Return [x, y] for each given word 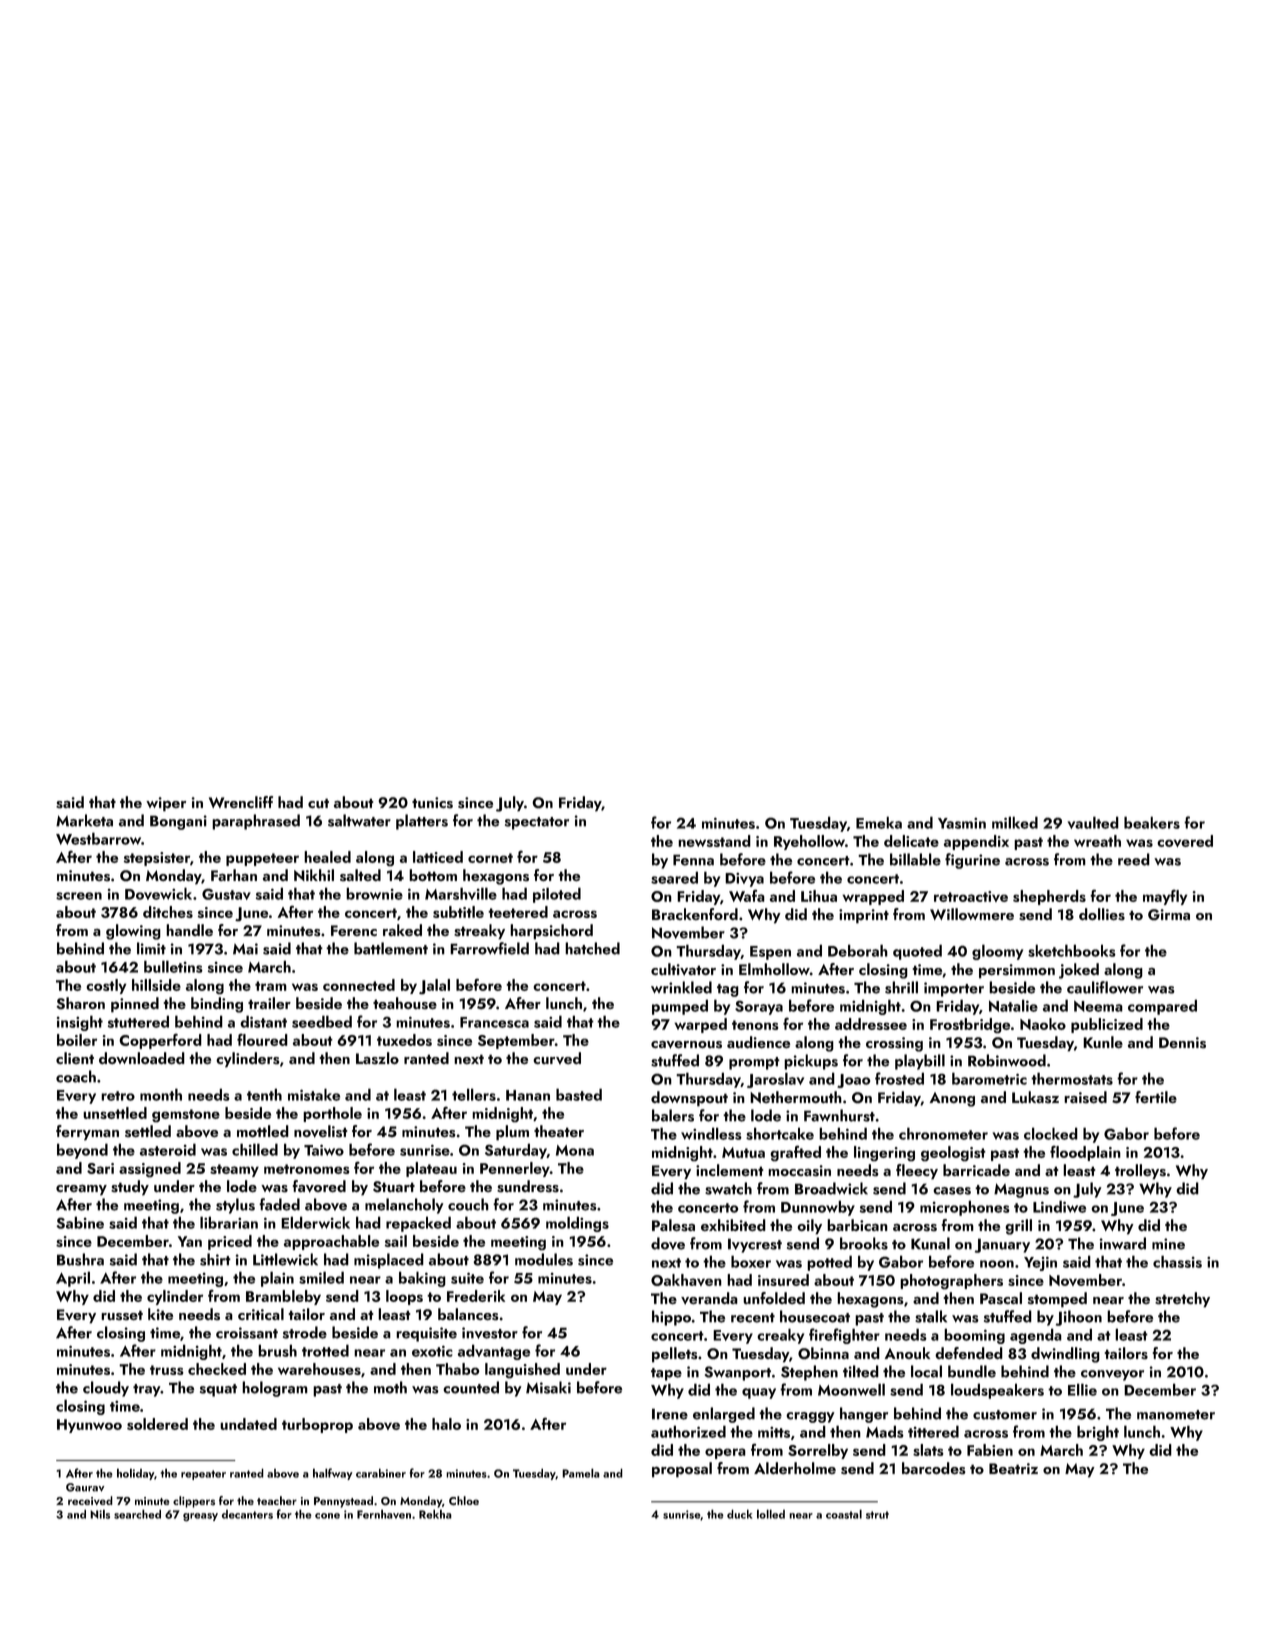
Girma [1169, 915]
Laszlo [377, 1058]
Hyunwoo [89, 1426]
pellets [674, 1355]
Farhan [234, 875]
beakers [1152, 822]
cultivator [683, 969]
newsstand [714, 841]
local [926, 1371]
